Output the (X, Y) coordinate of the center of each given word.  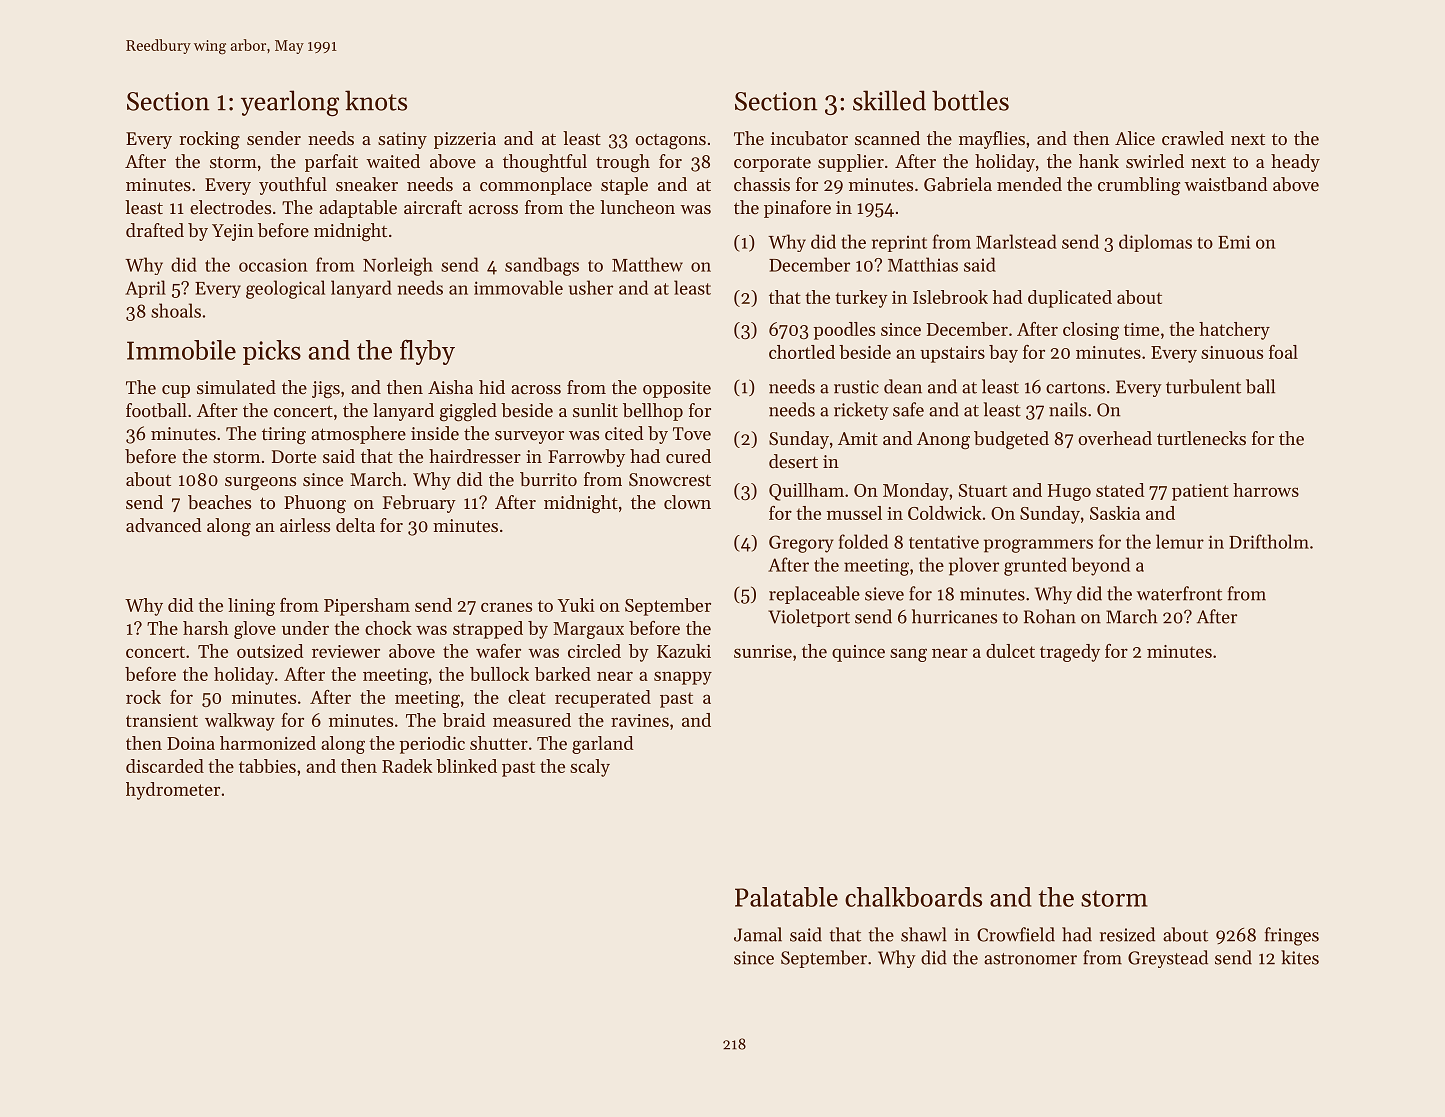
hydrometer (173, 791)
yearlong (290, 103)
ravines (640, 720)
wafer (498, 651)
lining (251, 607)
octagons (670, 142)
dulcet (1010, 651)
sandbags (542, 266)
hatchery (1234, 331)
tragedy (1070, 653)
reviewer (346, 651)
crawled (1193, 138)
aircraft (433, 207)
